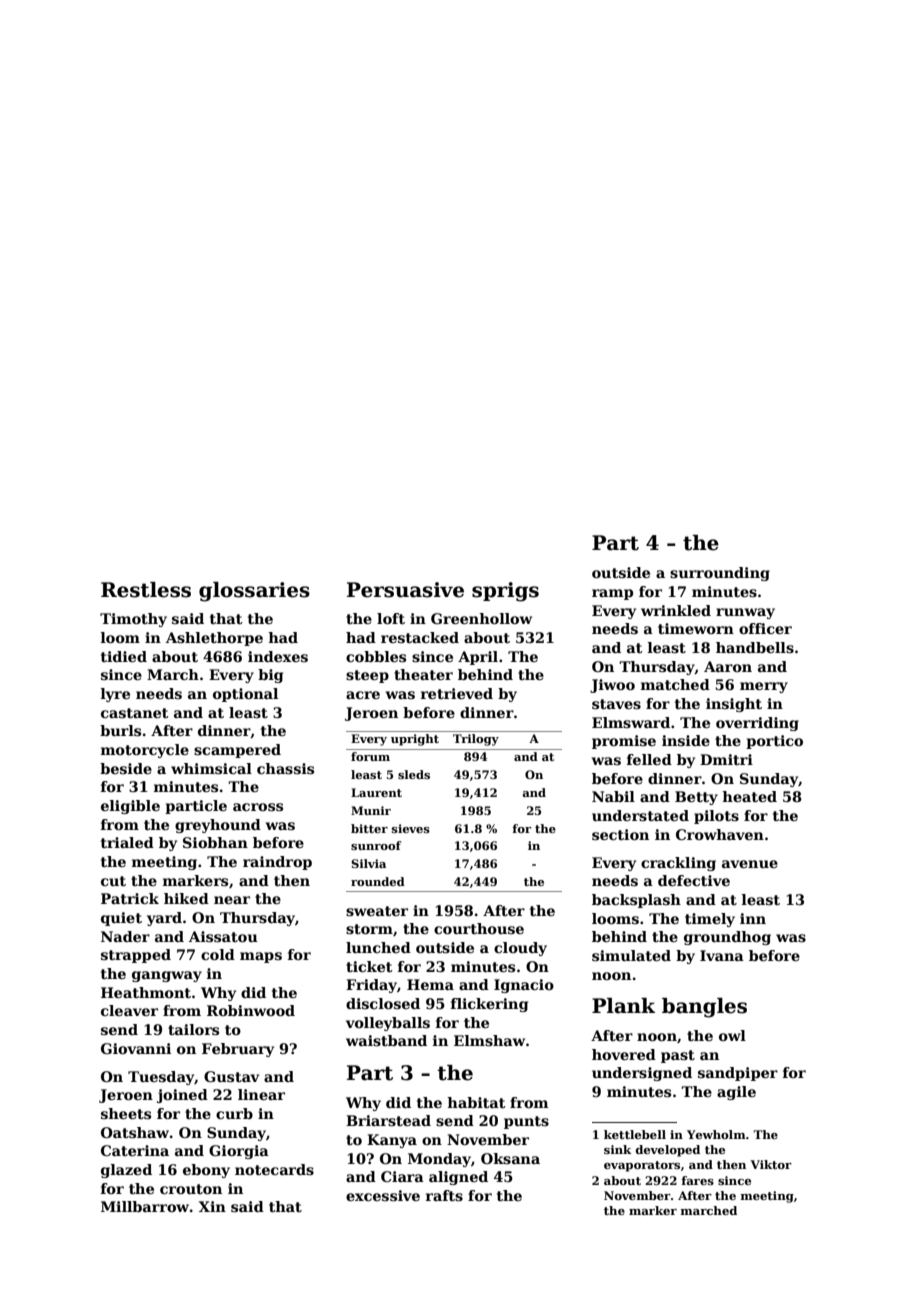 This page has width=908, height=1316. Describe the element at coordinates (277, 863) in the page. I see `raindrop` at that location.
